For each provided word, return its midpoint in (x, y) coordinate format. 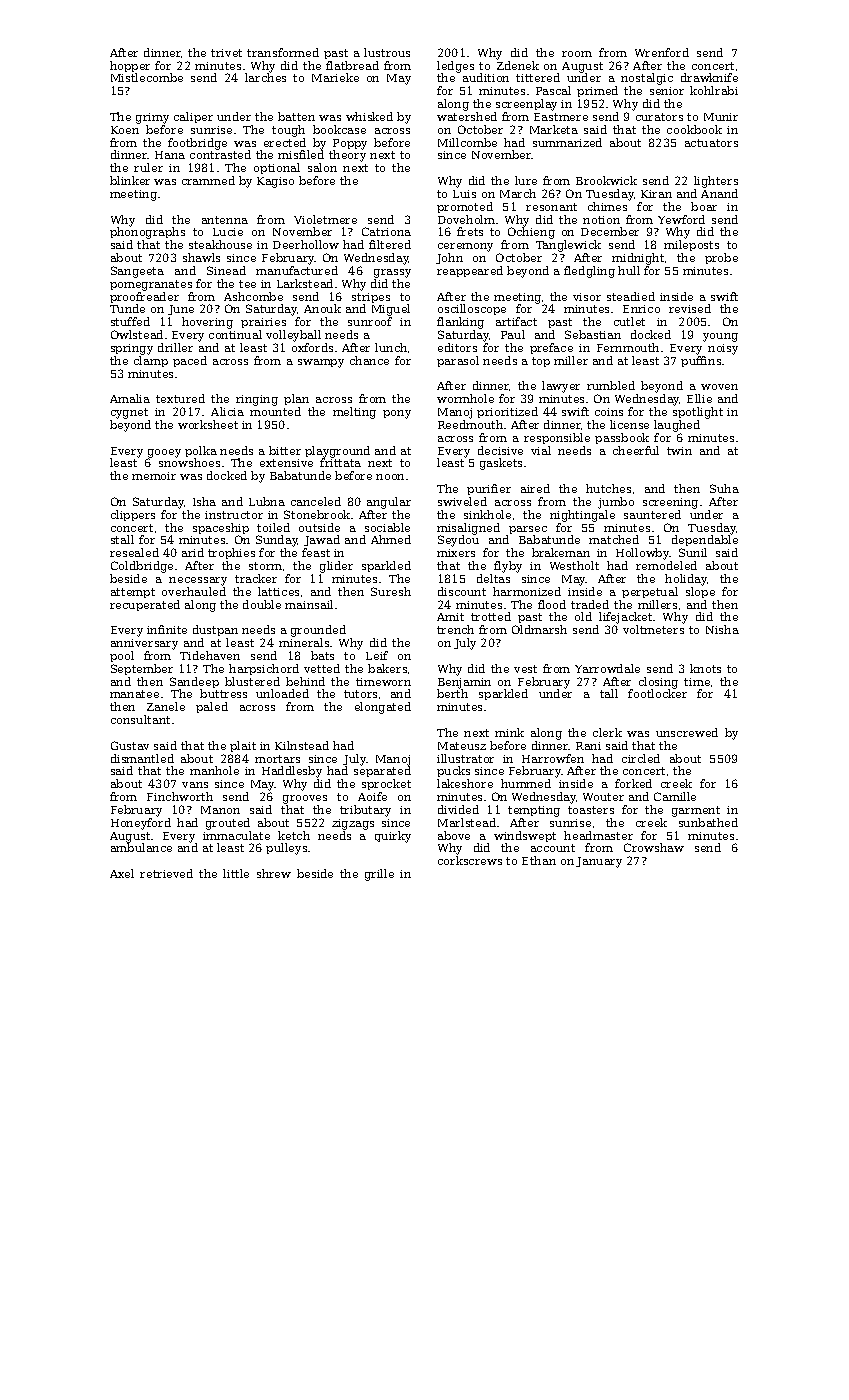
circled (641, 758)
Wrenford (662, 52)
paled (212, 707)
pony (397, 414)
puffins (701, 361)
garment (696, 811)
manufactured (297, 270)
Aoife (372, 796)
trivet (226, 53)
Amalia (130, 398)
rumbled (611, 385)
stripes (371, 298)
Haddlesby (292, 772)
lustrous (387, 52)
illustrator (465, 758)
